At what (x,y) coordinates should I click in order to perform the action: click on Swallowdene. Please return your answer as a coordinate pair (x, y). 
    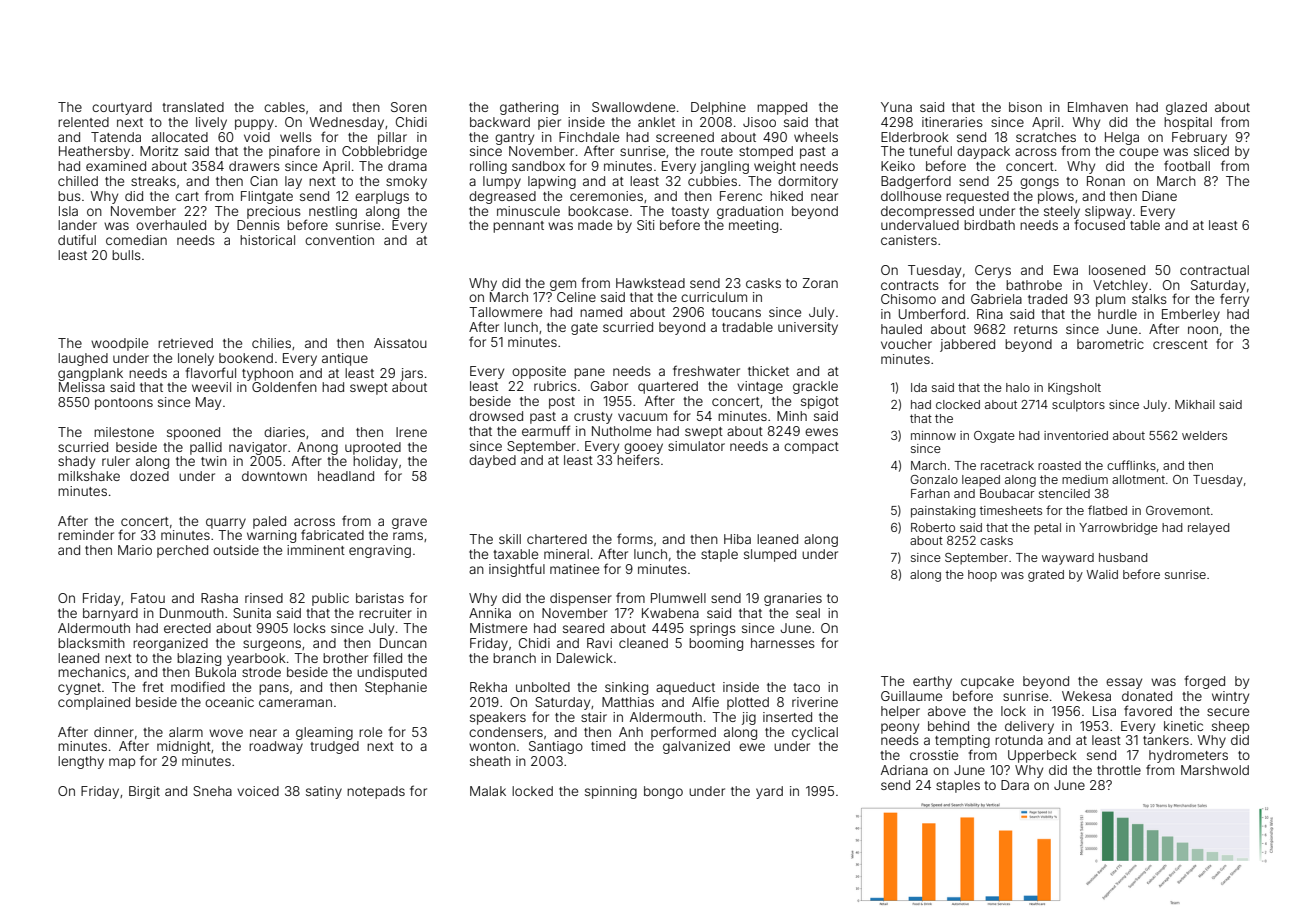
    Looking at the image, I should click on (633, 107).
